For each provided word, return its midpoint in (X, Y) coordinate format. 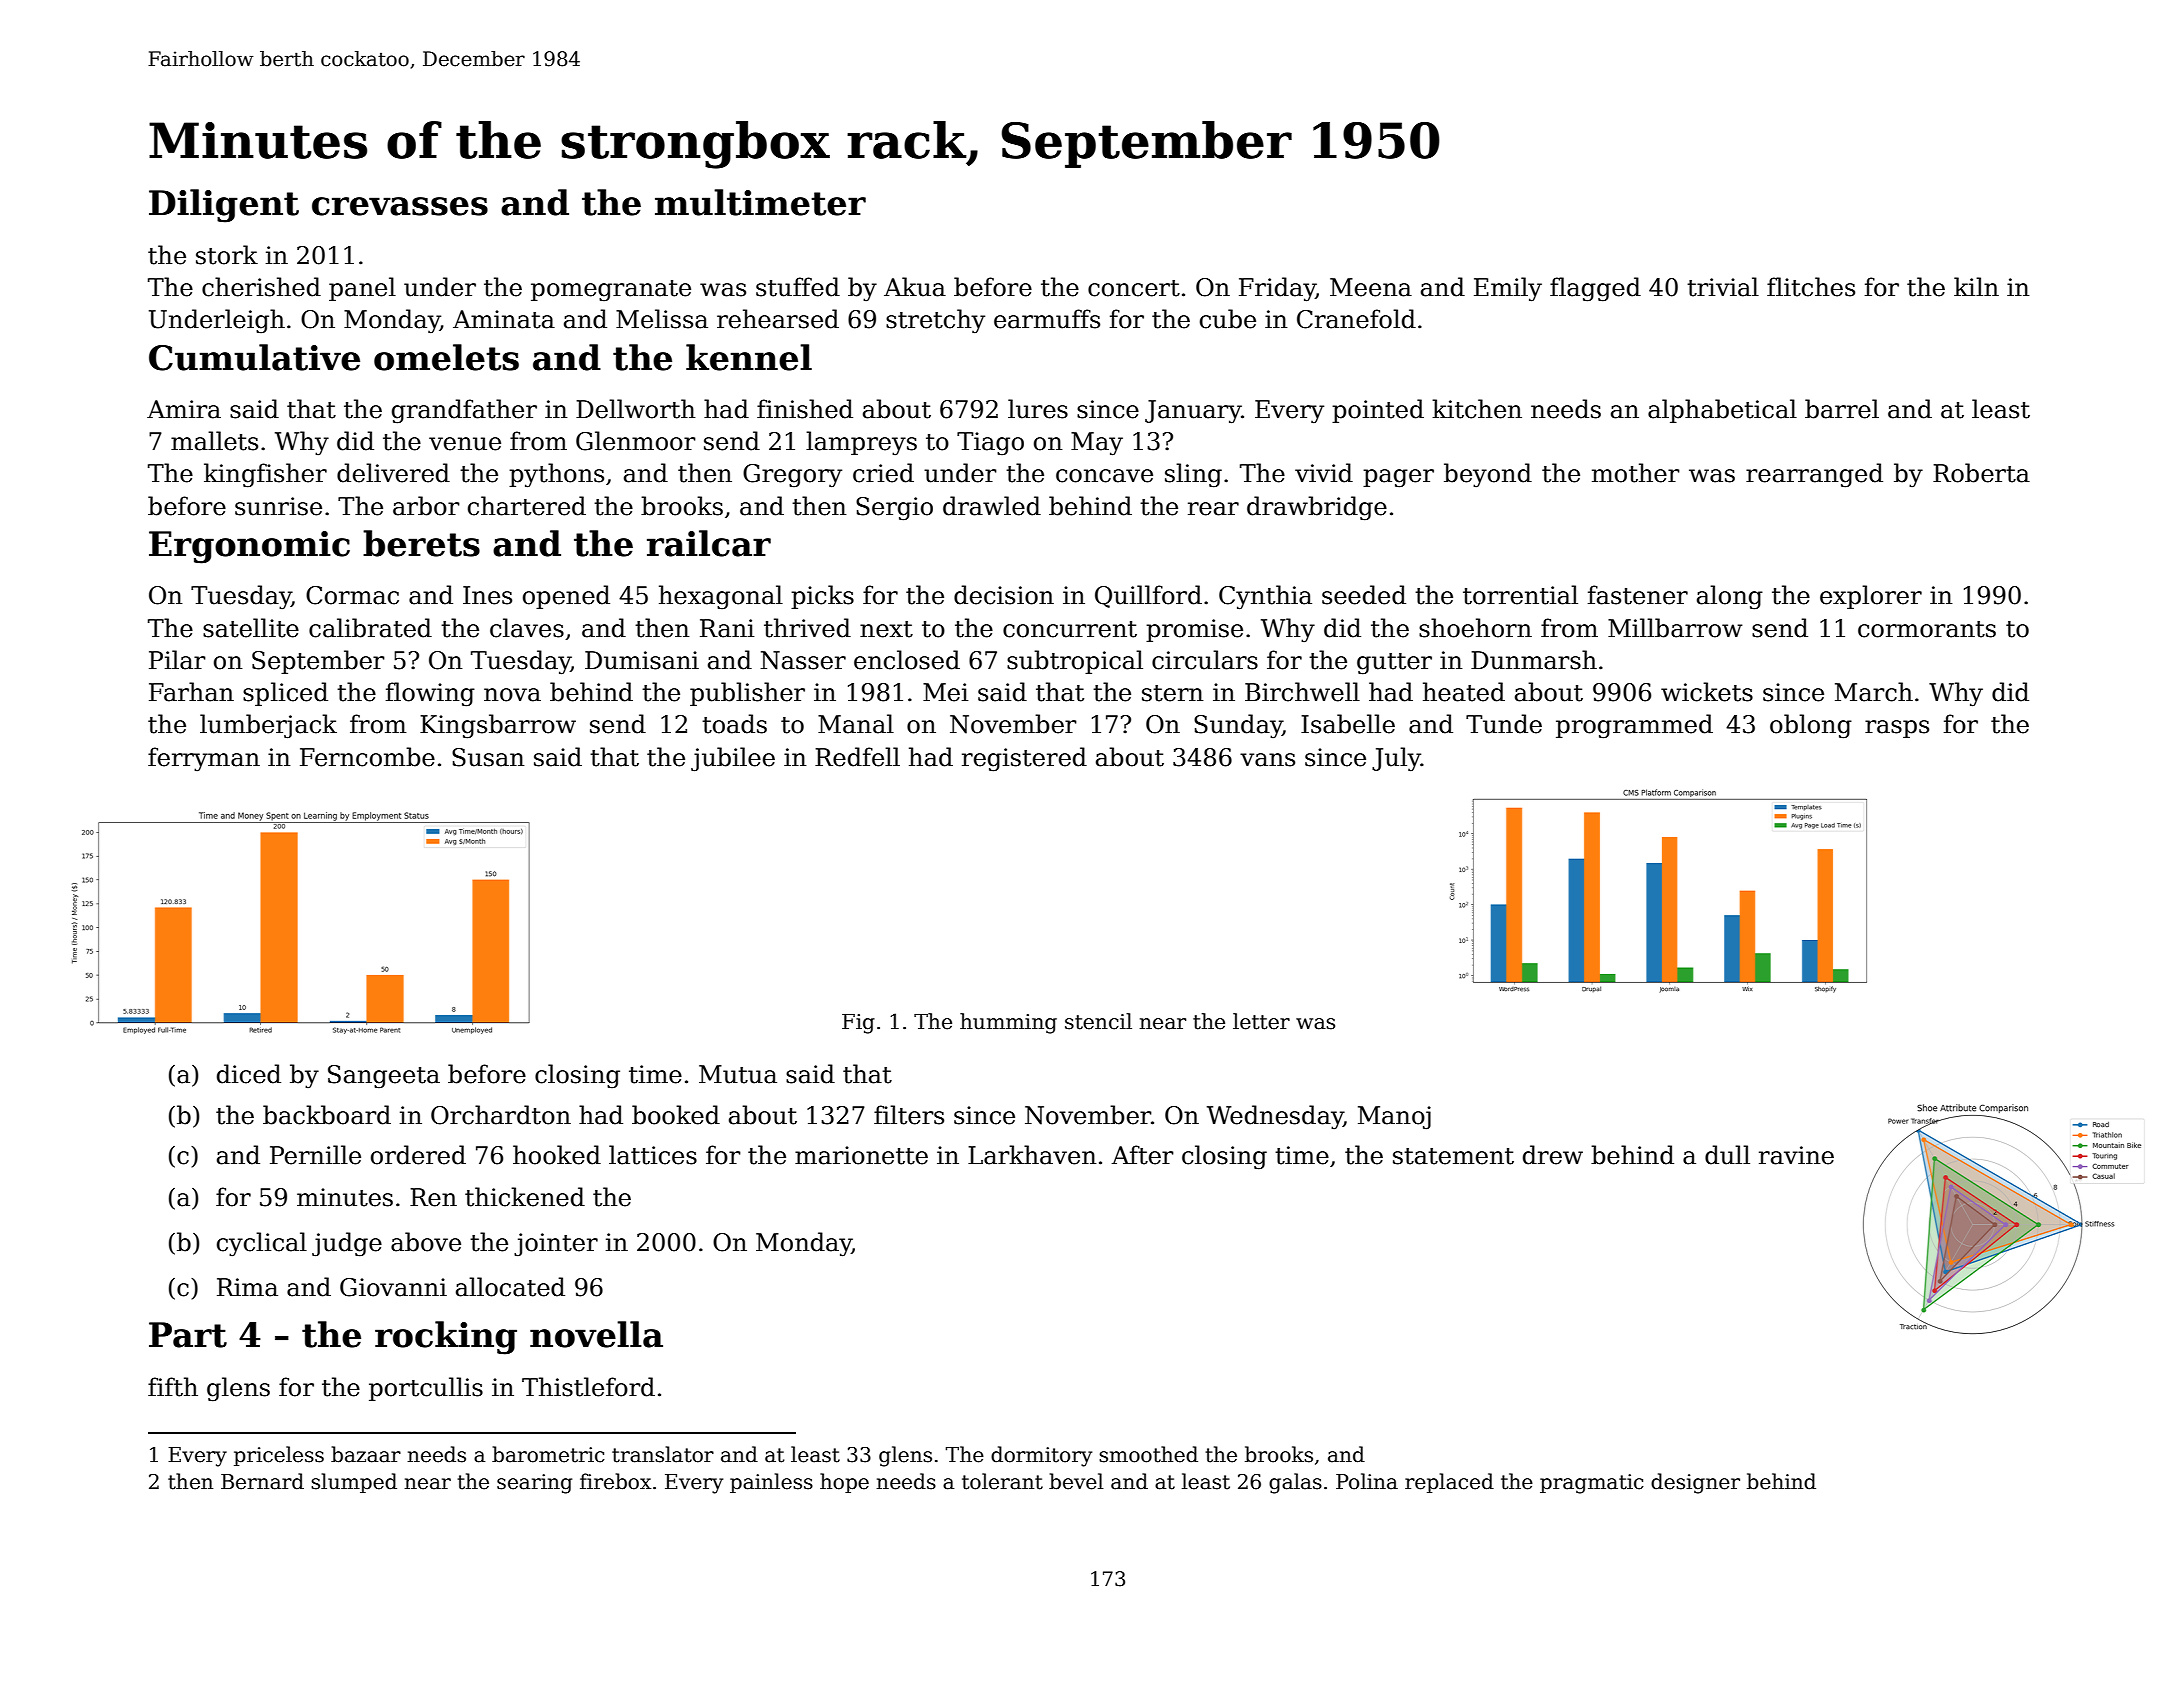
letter (1261, 1021)
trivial (1723, 287)
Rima (247, 1287)
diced (249, 1074)
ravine (1796, 1155)
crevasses (400, 206)
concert (1134, 288)
